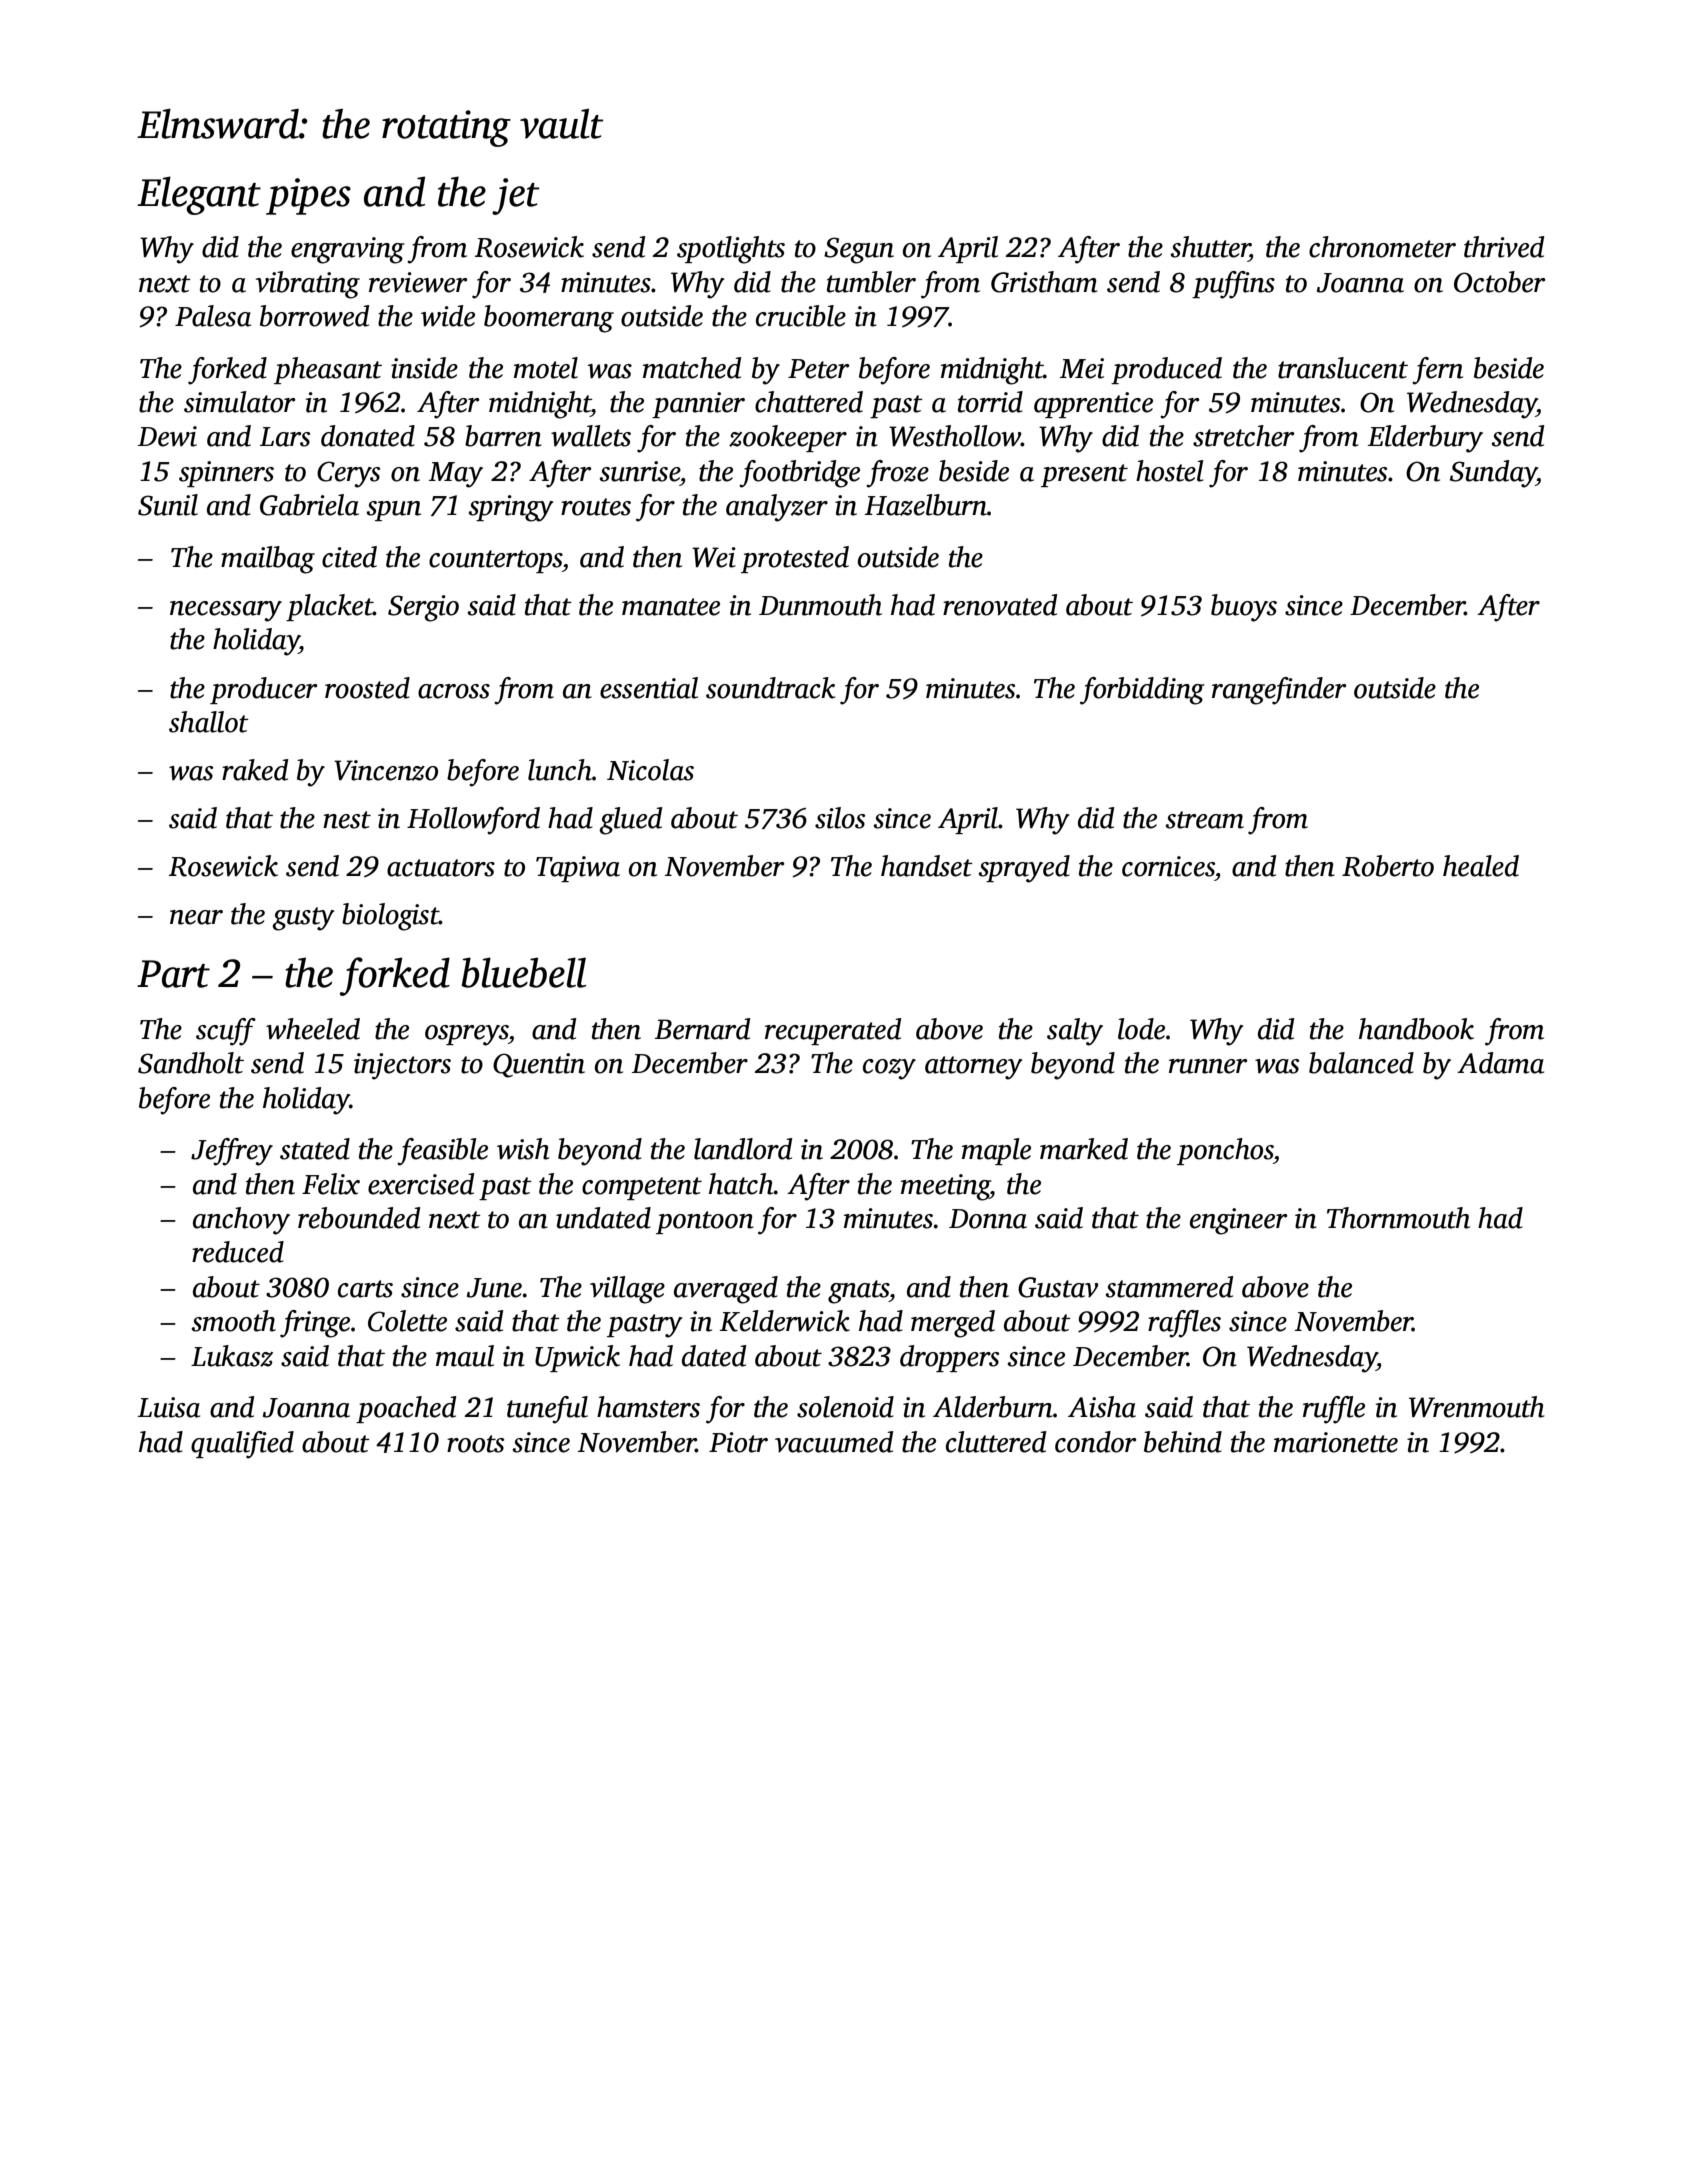 This screenshot has height=2178, width=1683. Describe the element at coordinates (199, 195) in the screenshot. I see `Elegant` at that location.
